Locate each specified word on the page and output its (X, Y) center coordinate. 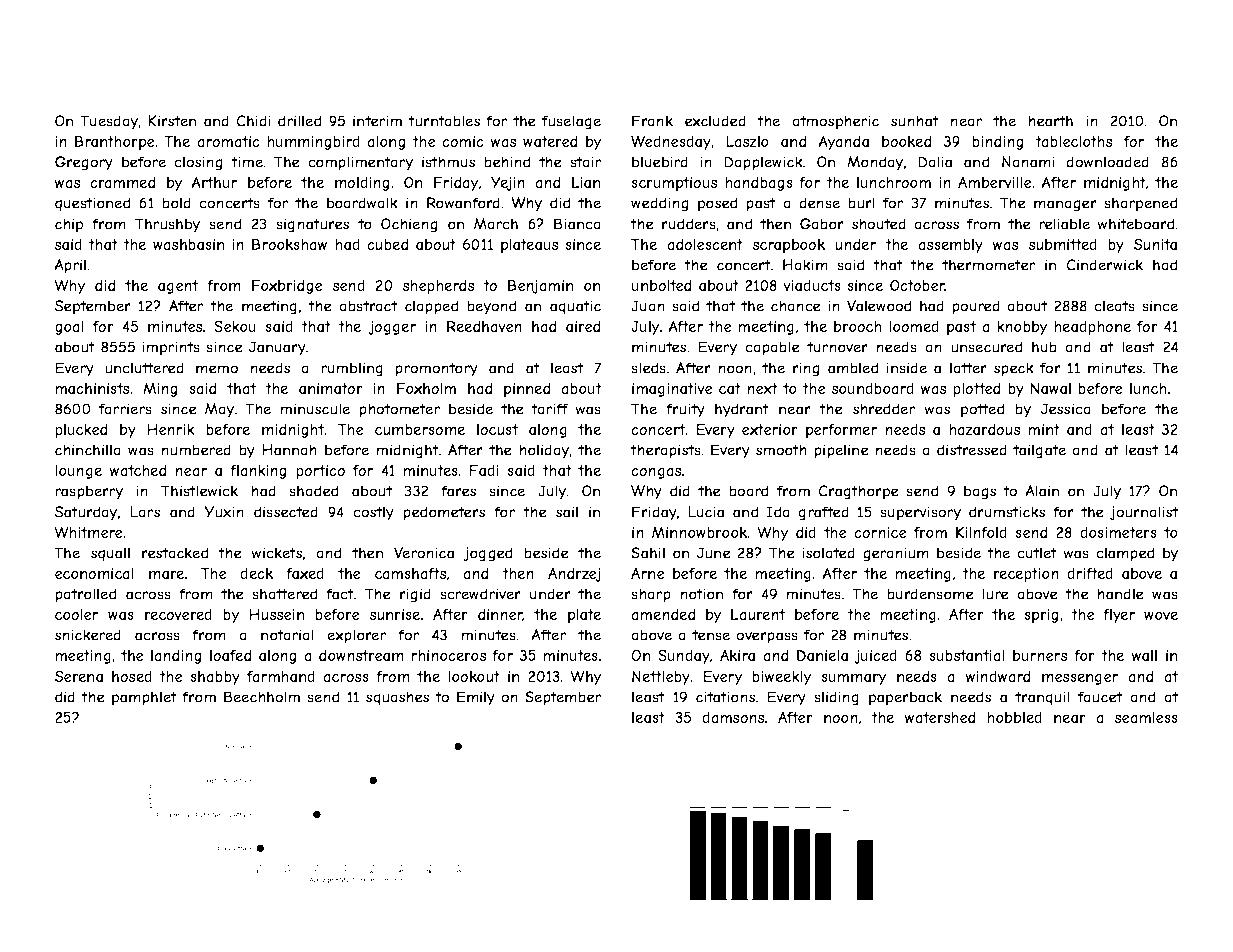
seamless (1146, 717)
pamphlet (144, 698)
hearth (1050, 121)
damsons (733, 717)
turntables (444, 121)
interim (377, 121)
